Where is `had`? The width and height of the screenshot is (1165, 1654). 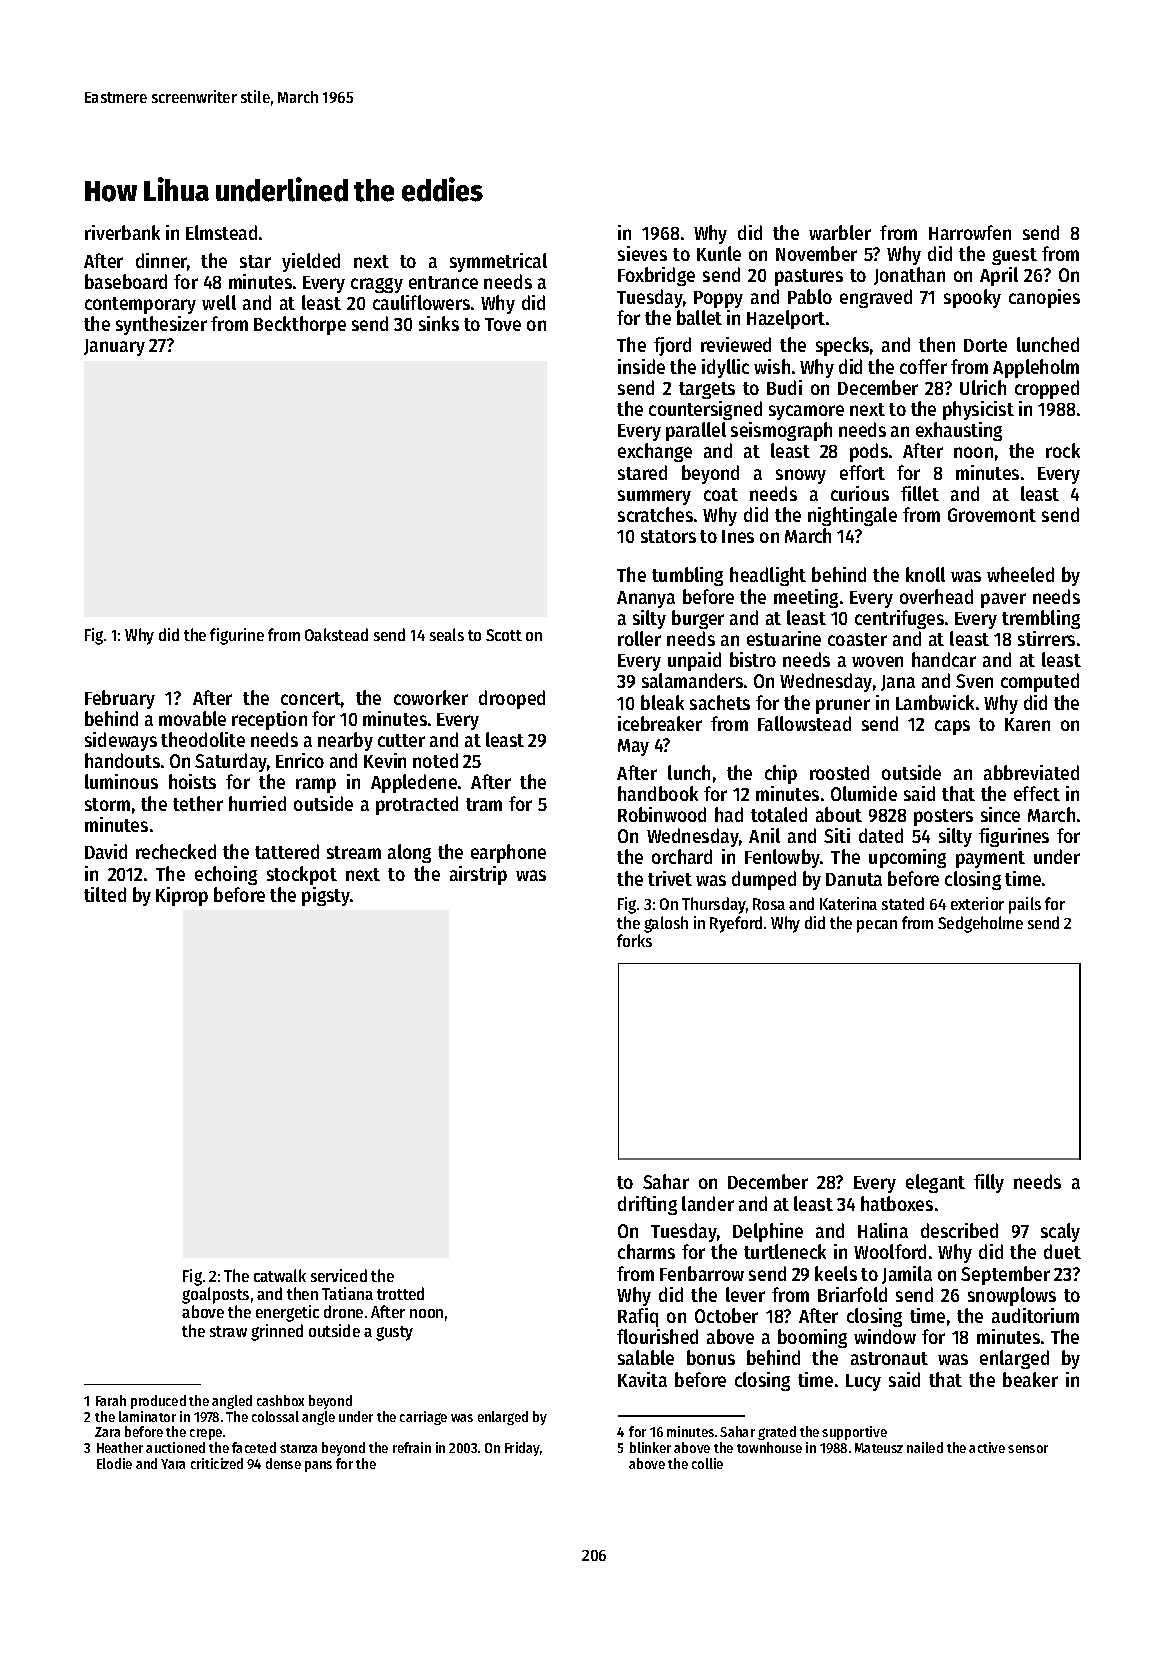 had is located at coordinates (729, 814).
